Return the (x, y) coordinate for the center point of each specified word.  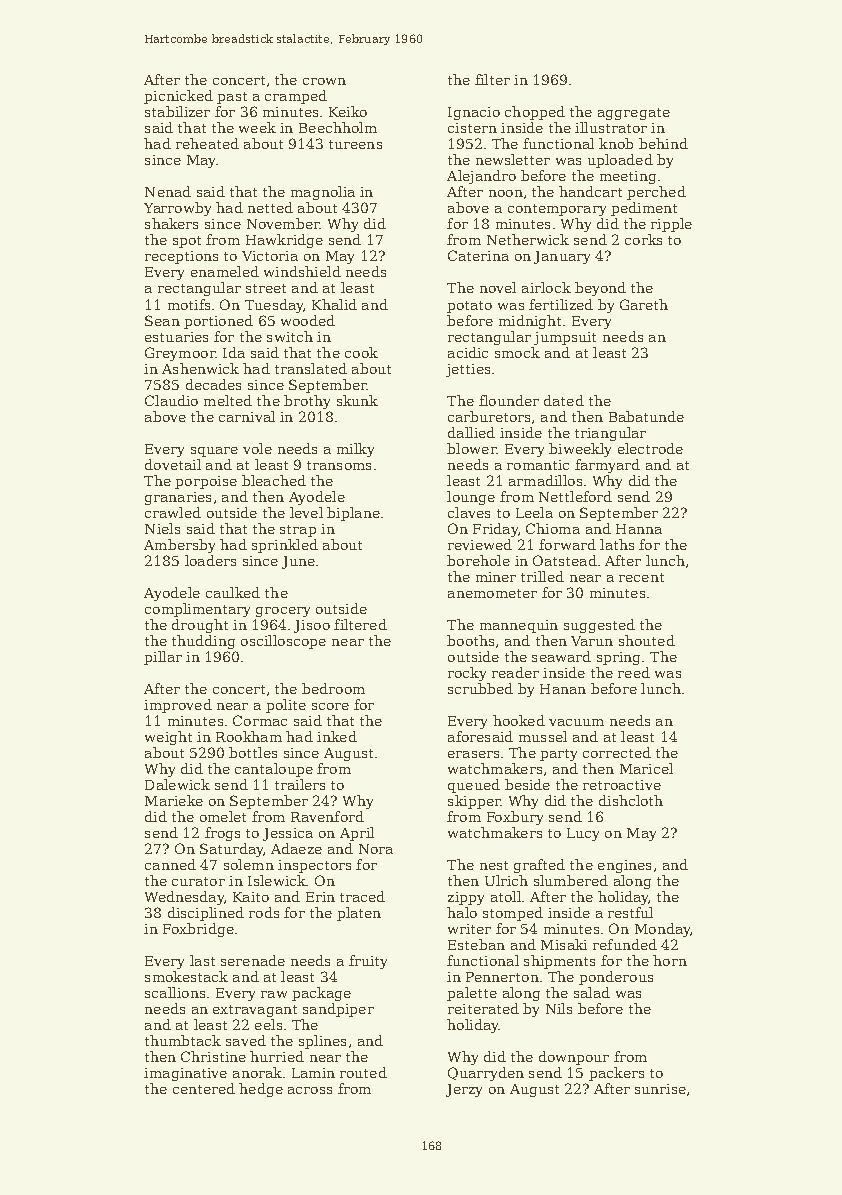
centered (204, 1088)
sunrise (660, 1089)
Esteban (476, 944)
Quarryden (486, 1074)
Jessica (288, 834)
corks (643, 239)
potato (469, 307)
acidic (468, 352)
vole (257, 448)
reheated (207, 143)
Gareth (644, 304)
